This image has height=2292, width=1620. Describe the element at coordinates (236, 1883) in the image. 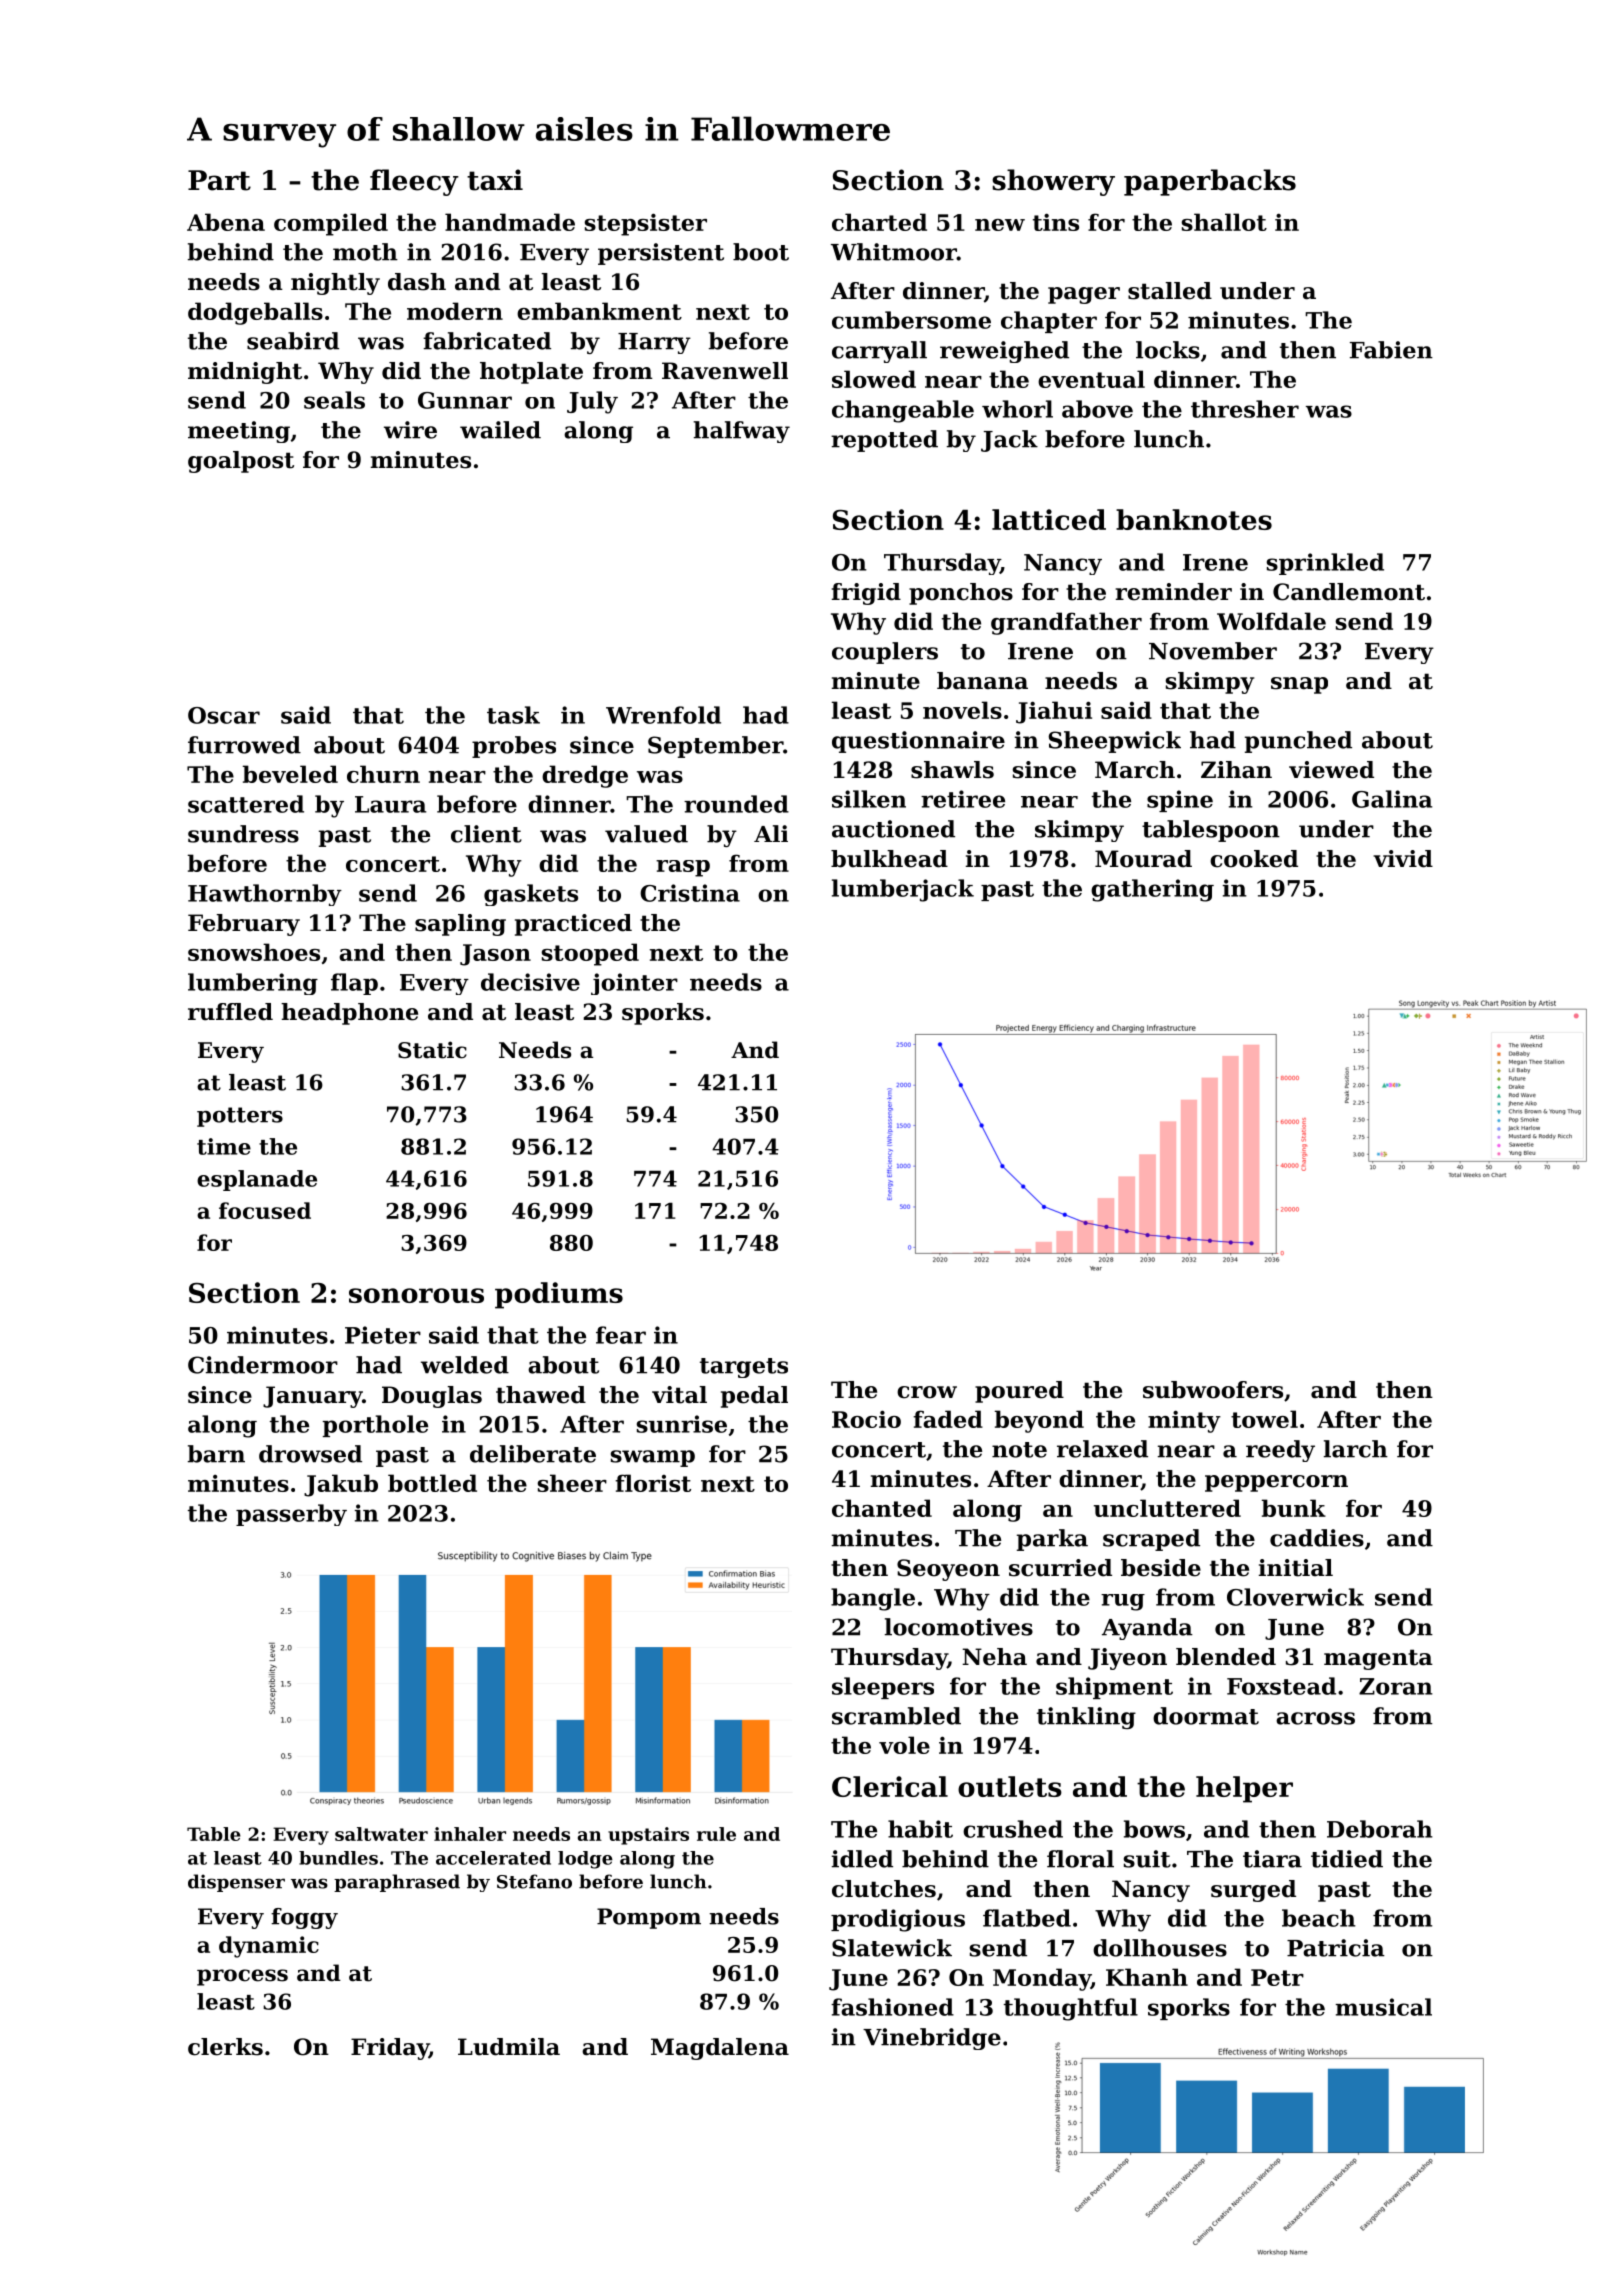

I see `dispenser` at that location.
